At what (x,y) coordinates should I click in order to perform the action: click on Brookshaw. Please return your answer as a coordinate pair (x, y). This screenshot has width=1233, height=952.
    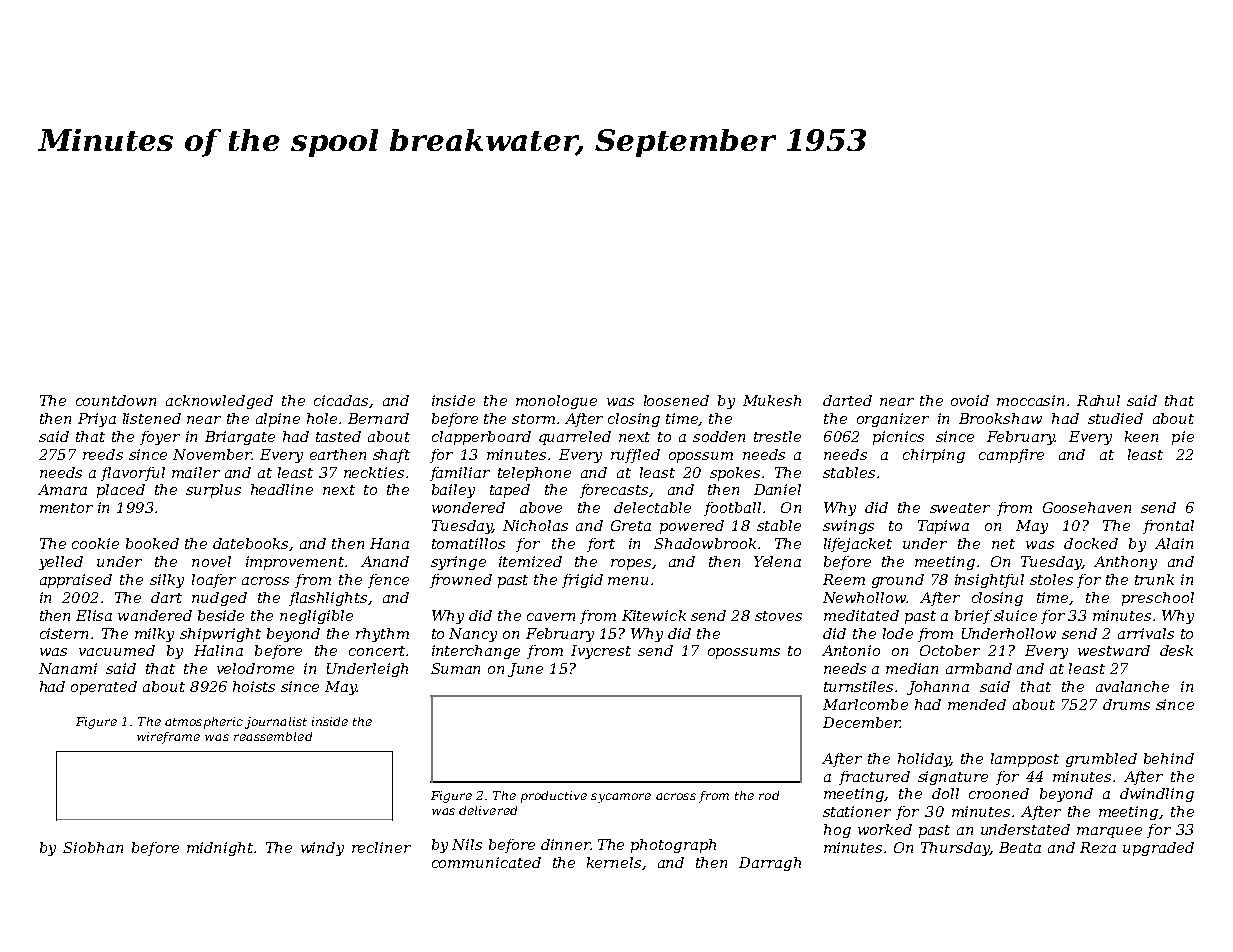
    Looking at the image, I should click on (1000, 418).
